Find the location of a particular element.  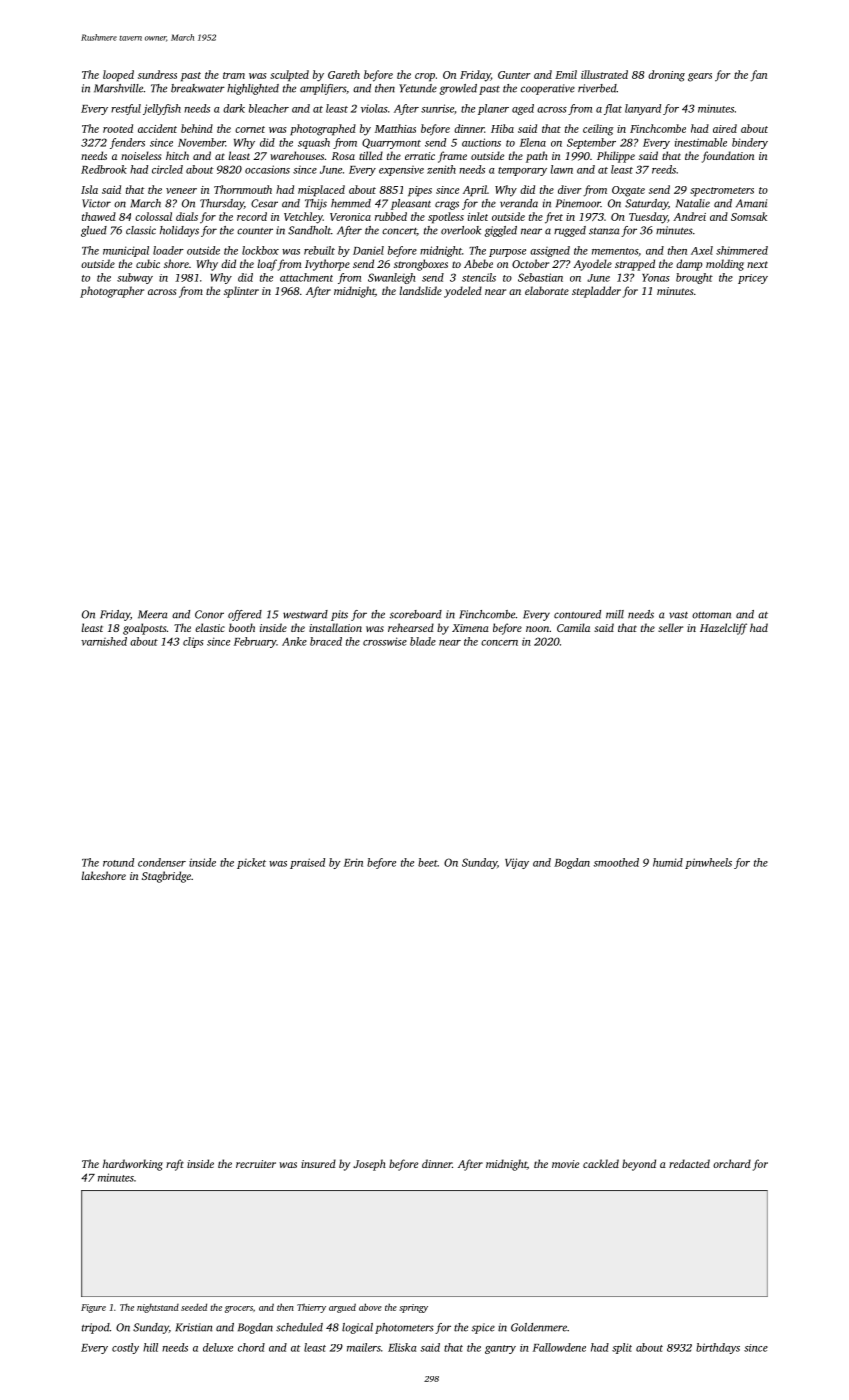

costly is located at coordinates (125, 1348).
